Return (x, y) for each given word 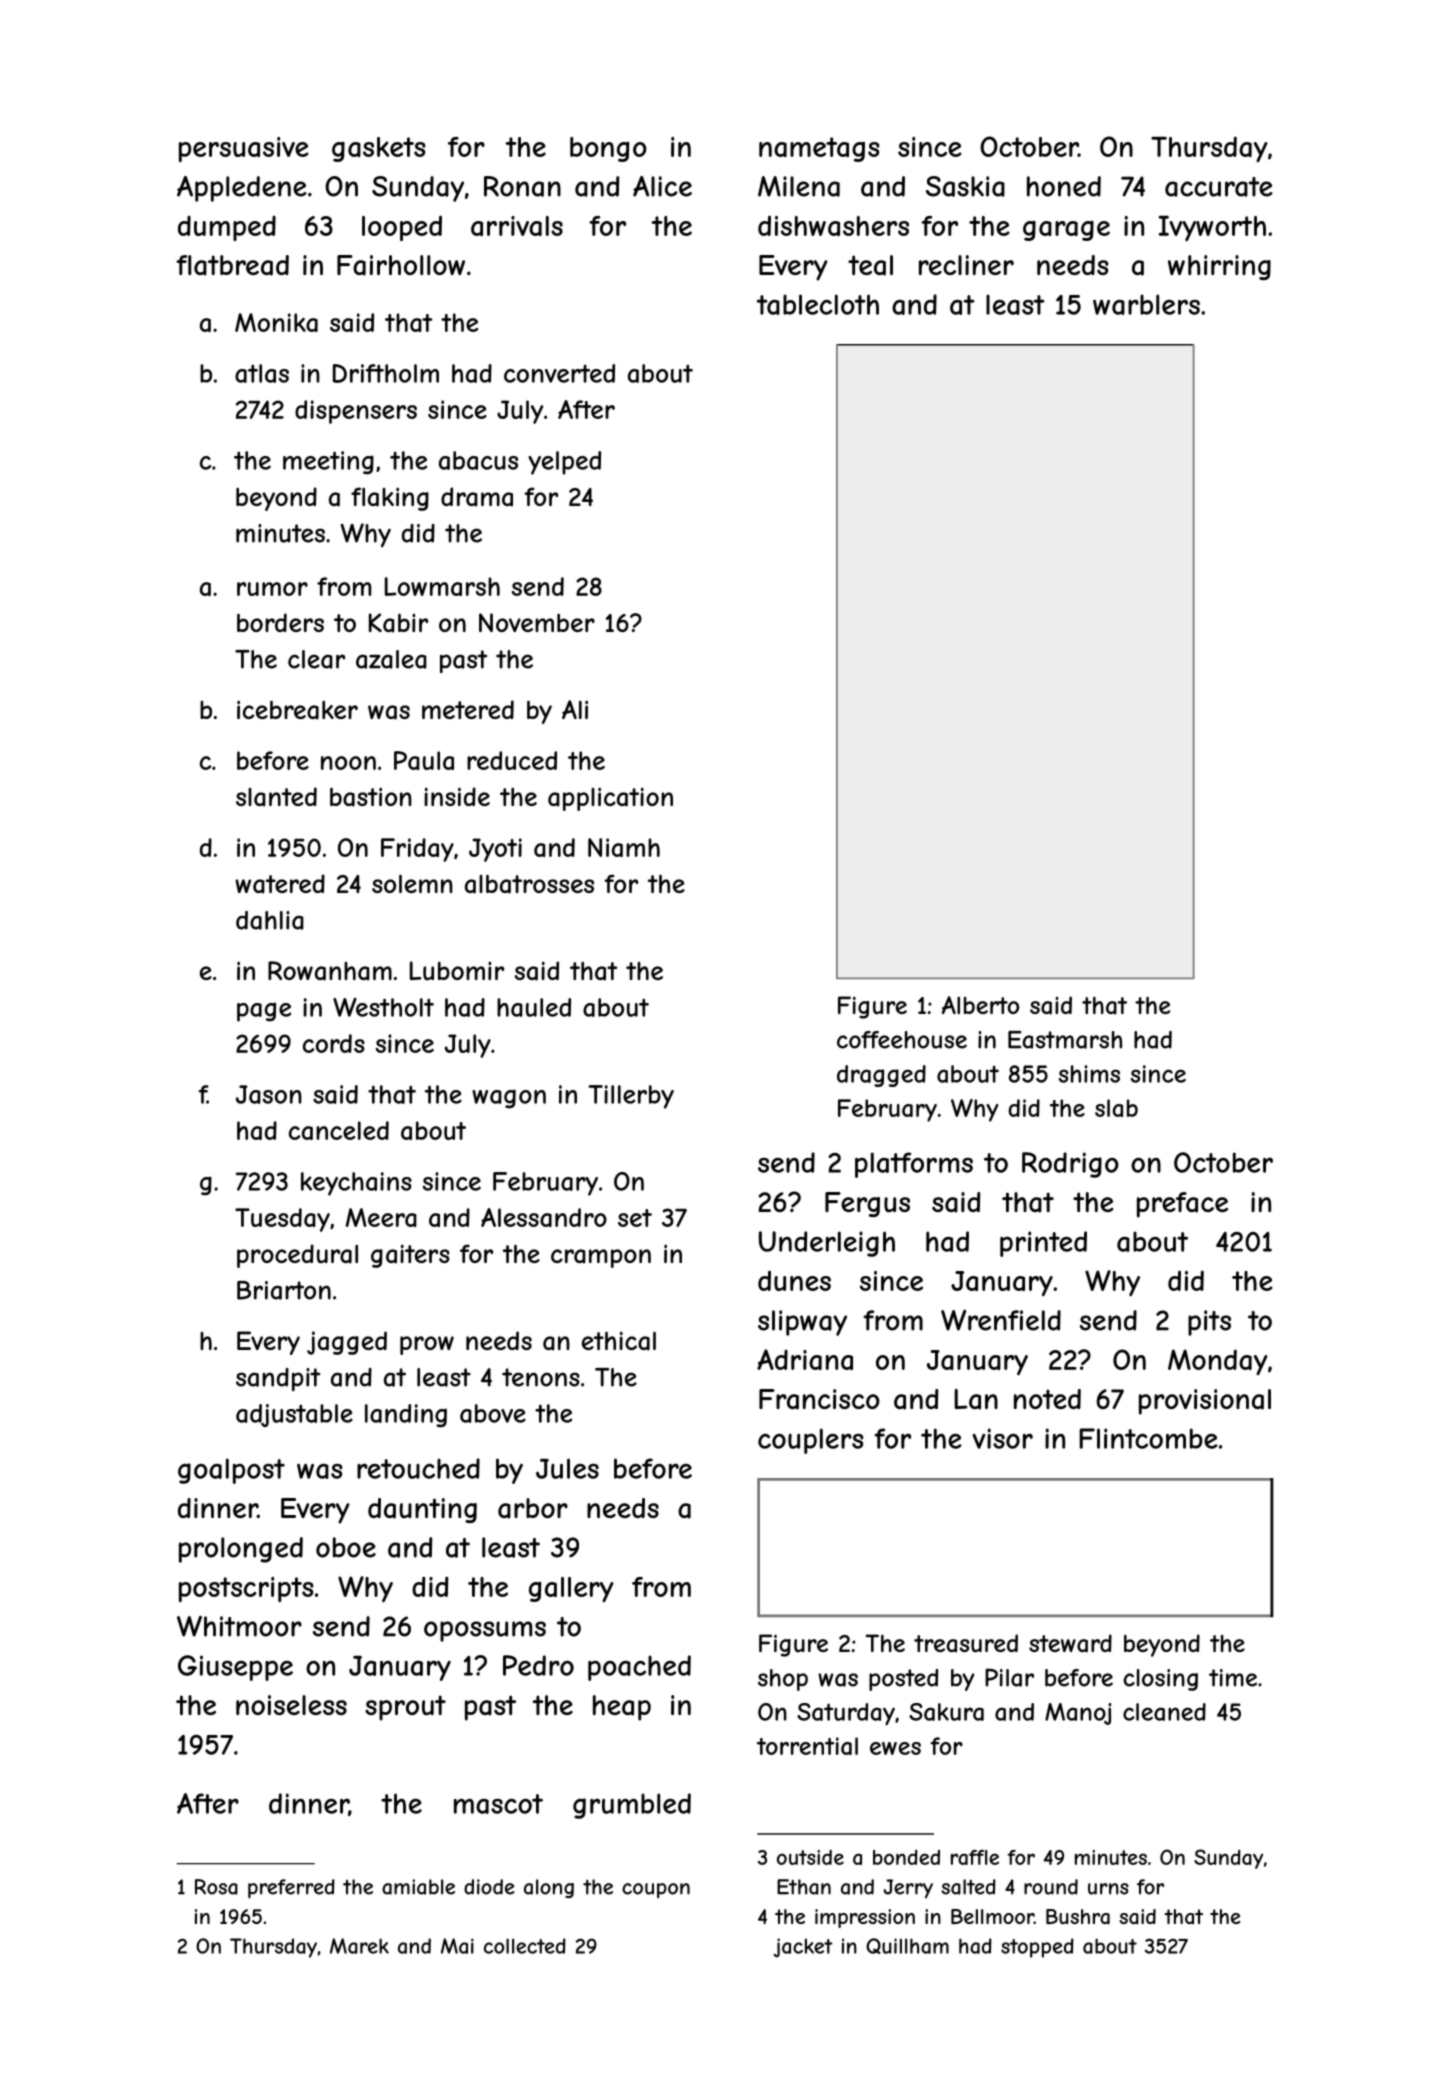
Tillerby (631, 1097)
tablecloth (818, 304)
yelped (564, 463)
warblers (1146, 304)
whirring (1219, 267)
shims (1089, 1074)
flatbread (232, 265)
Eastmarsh (1065, 1040)
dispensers (356, 412)
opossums (485, 1631)
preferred (291, 1889)
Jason (269, 1094)
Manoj (1078, 1714)
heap (622, 1708)
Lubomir (457, 970)
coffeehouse (902, 1040)
